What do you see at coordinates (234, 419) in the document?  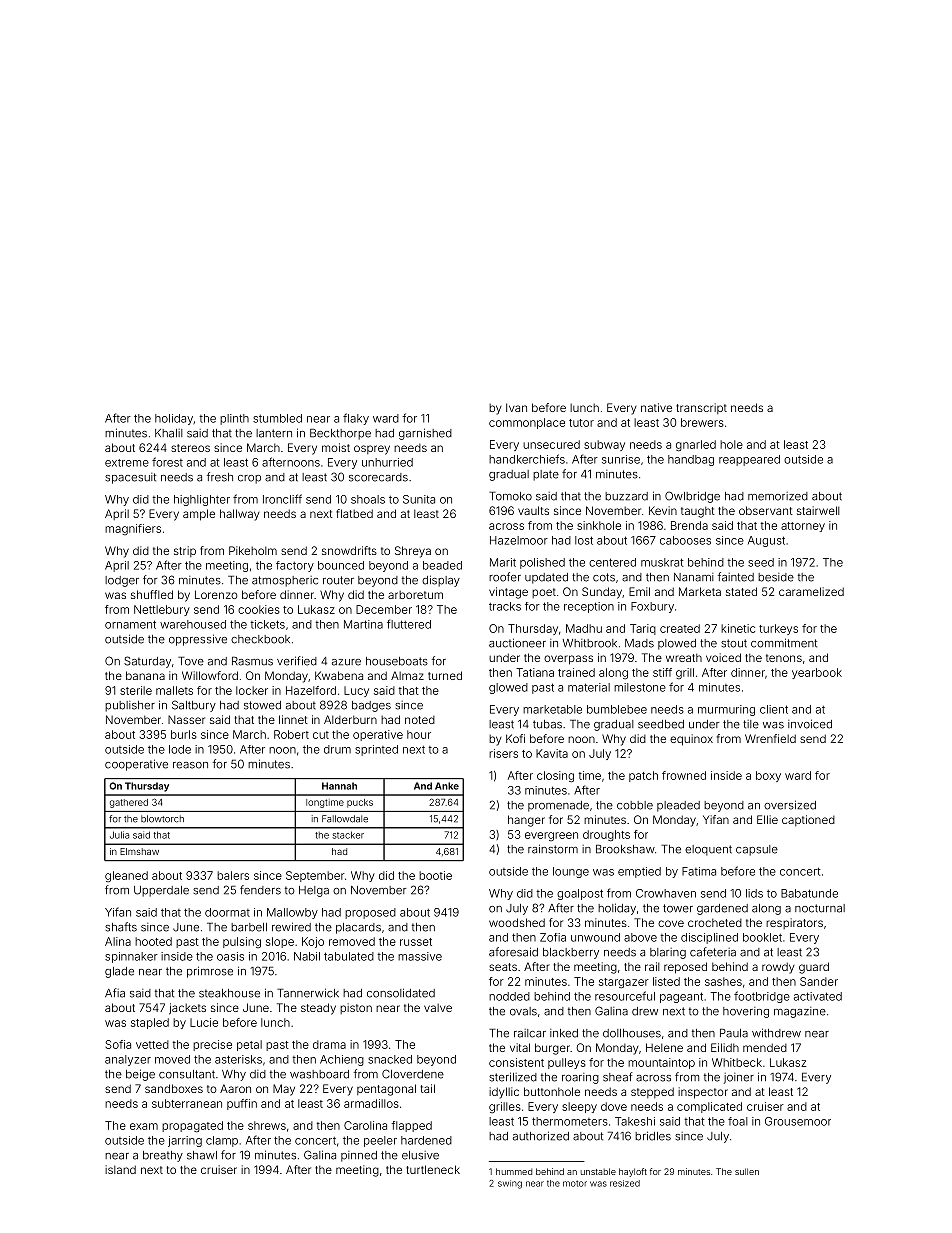 I see `plinth` at bounding box center [234, 419].
